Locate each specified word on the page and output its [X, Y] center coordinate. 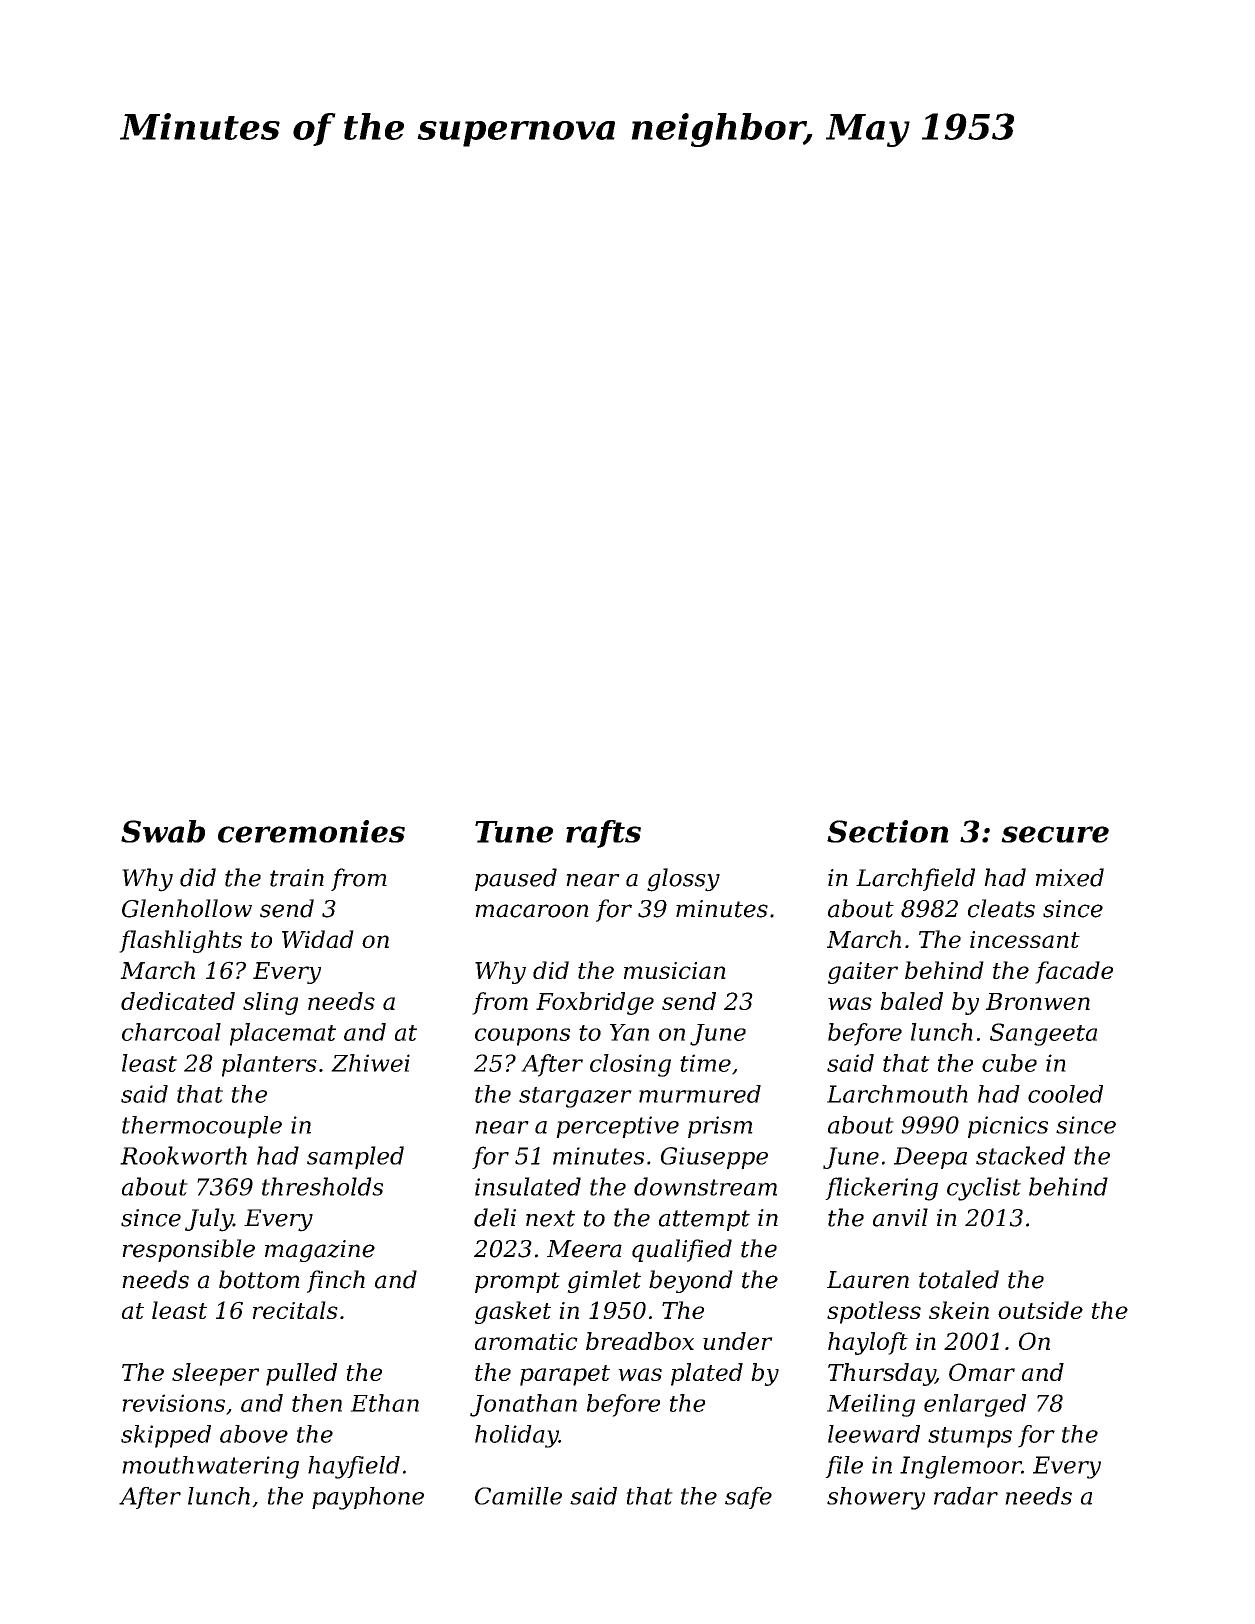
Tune [514, 832]
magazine [320, 1251]
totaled [959, 1279]
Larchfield [915, 879]
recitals [295, 1310]
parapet [565, 1375]
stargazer [575, 1097]
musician [675, 970]
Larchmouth [897, 1094]
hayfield [354, 1467]
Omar [982, 1372]
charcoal [171, 1032]
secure [1055, 834]
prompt [517, 1282]
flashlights [180, 941]
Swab [163, 831]
